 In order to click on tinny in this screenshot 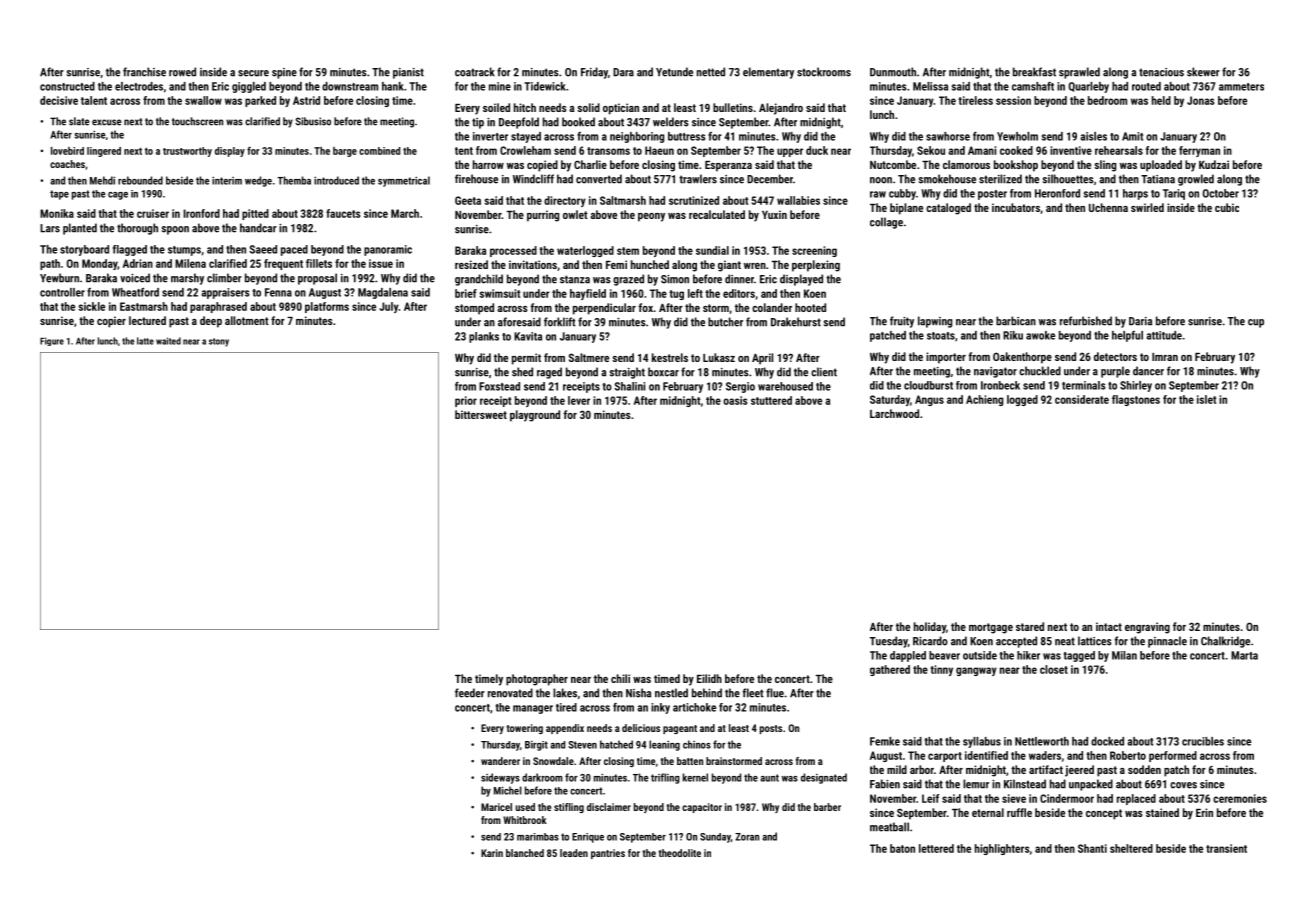, I will do `click(941, 670)`.
